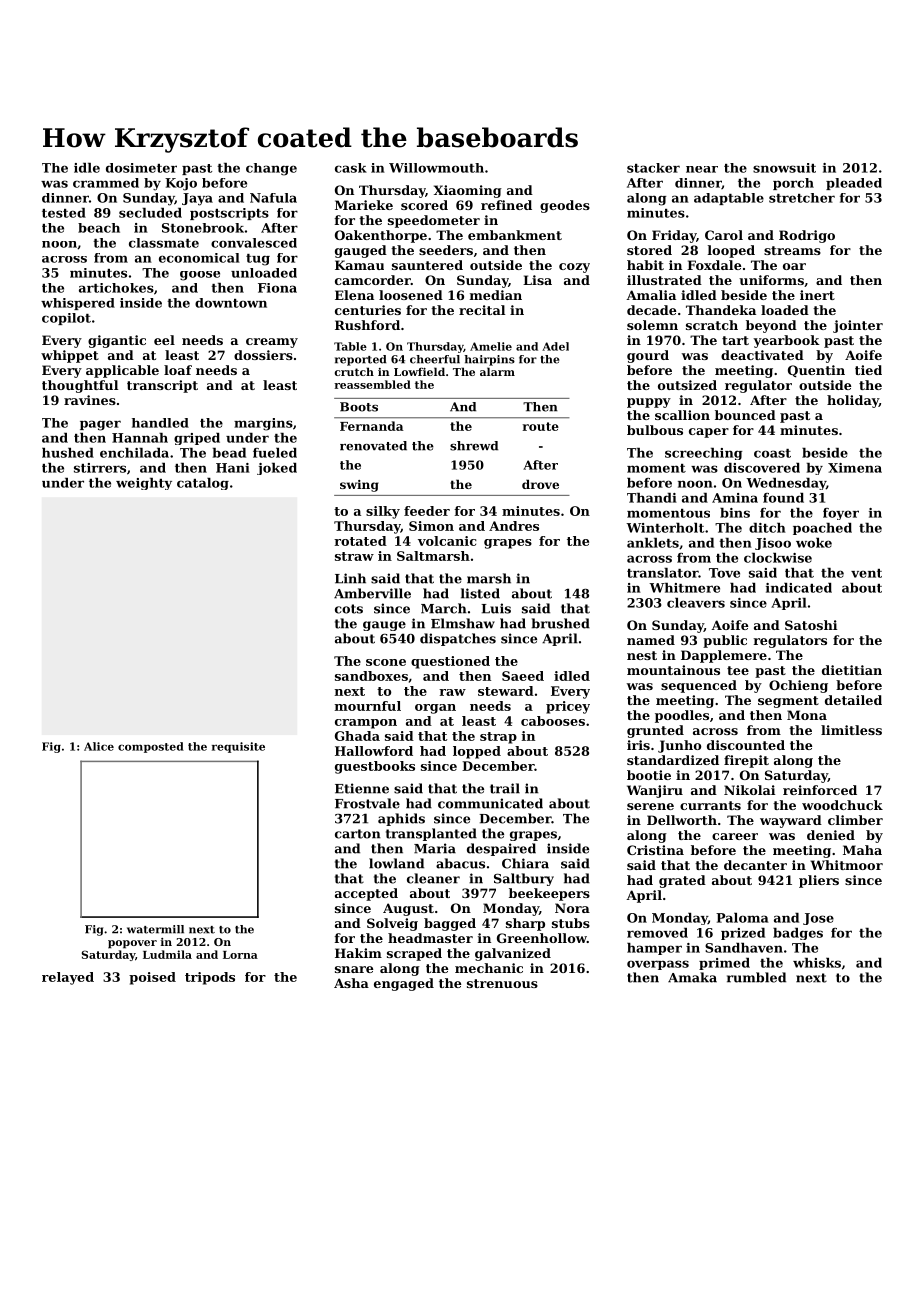 This screenshot has height=1308, width=924. What do you see at coordinates (652, 498) in the screenshot?
I see `Thandi` at bounding box center [652, 498].
